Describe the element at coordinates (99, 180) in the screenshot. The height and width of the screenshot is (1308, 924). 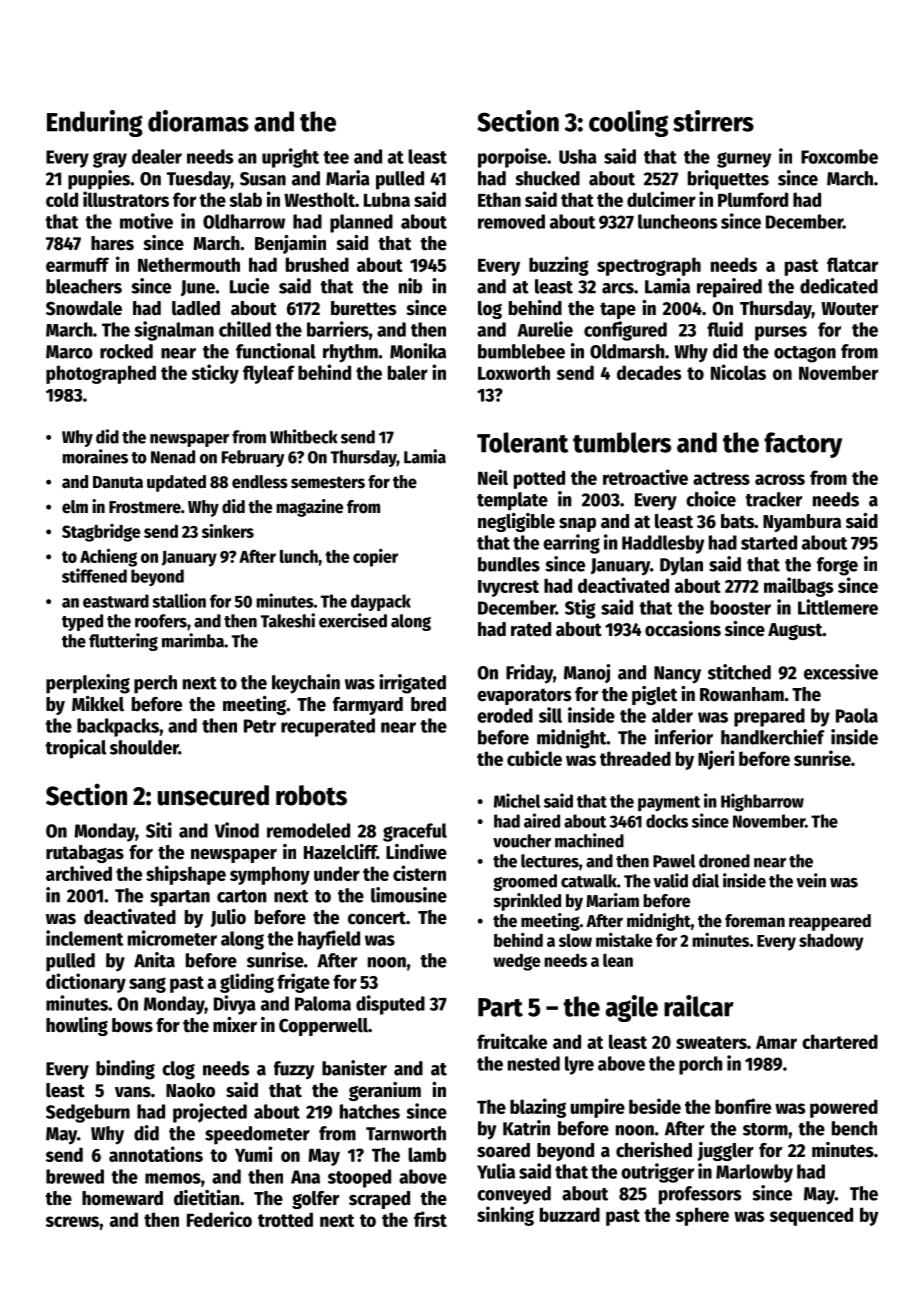
I see `puppies` at that location.
